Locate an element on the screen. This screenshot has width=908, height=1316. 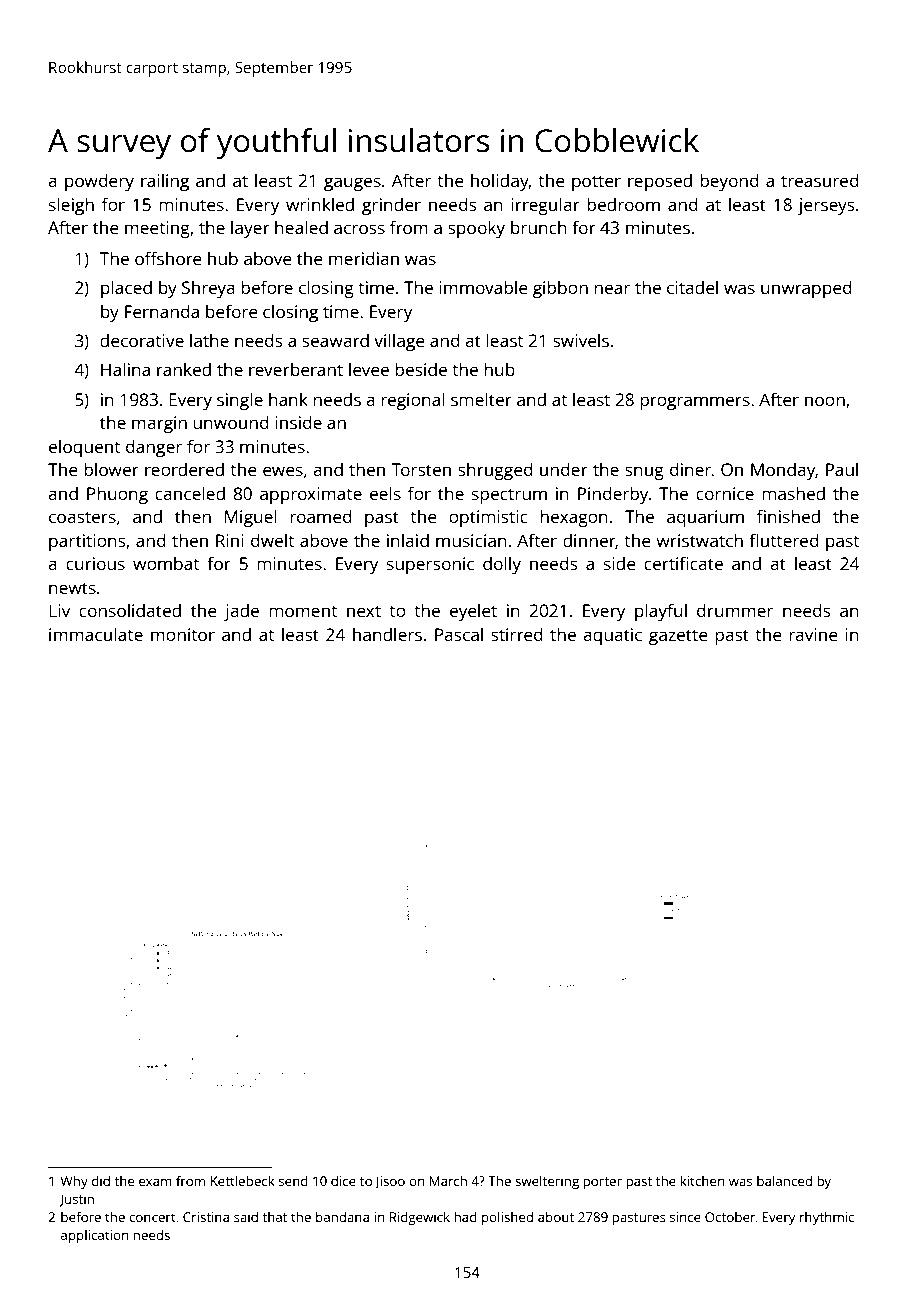
monitor is located at coordinates (183, 634).
